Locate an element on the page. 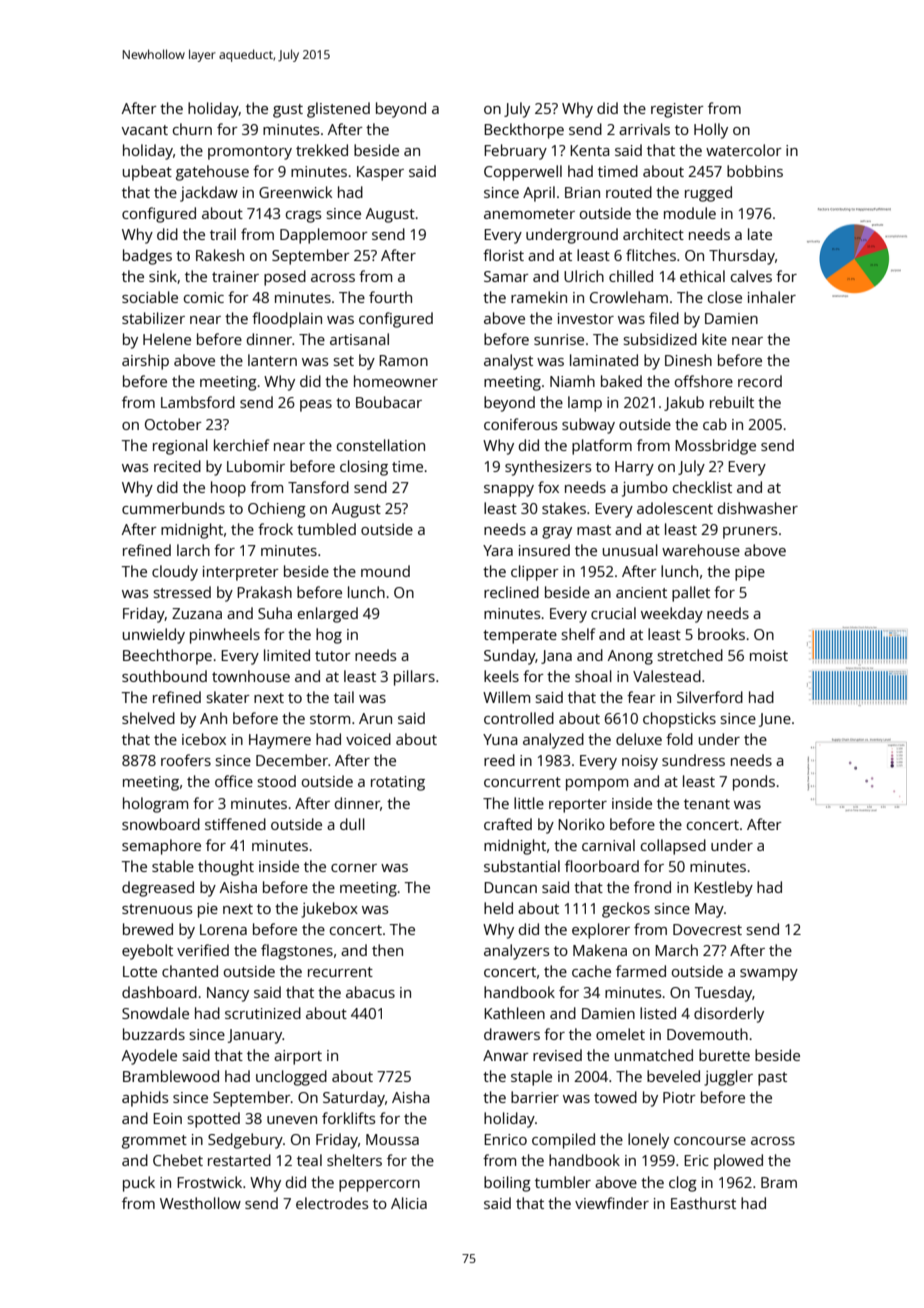 Image resolution: width=924 pixels, height=1308 pixels. spotted is located at coordinates (214, 1120).
